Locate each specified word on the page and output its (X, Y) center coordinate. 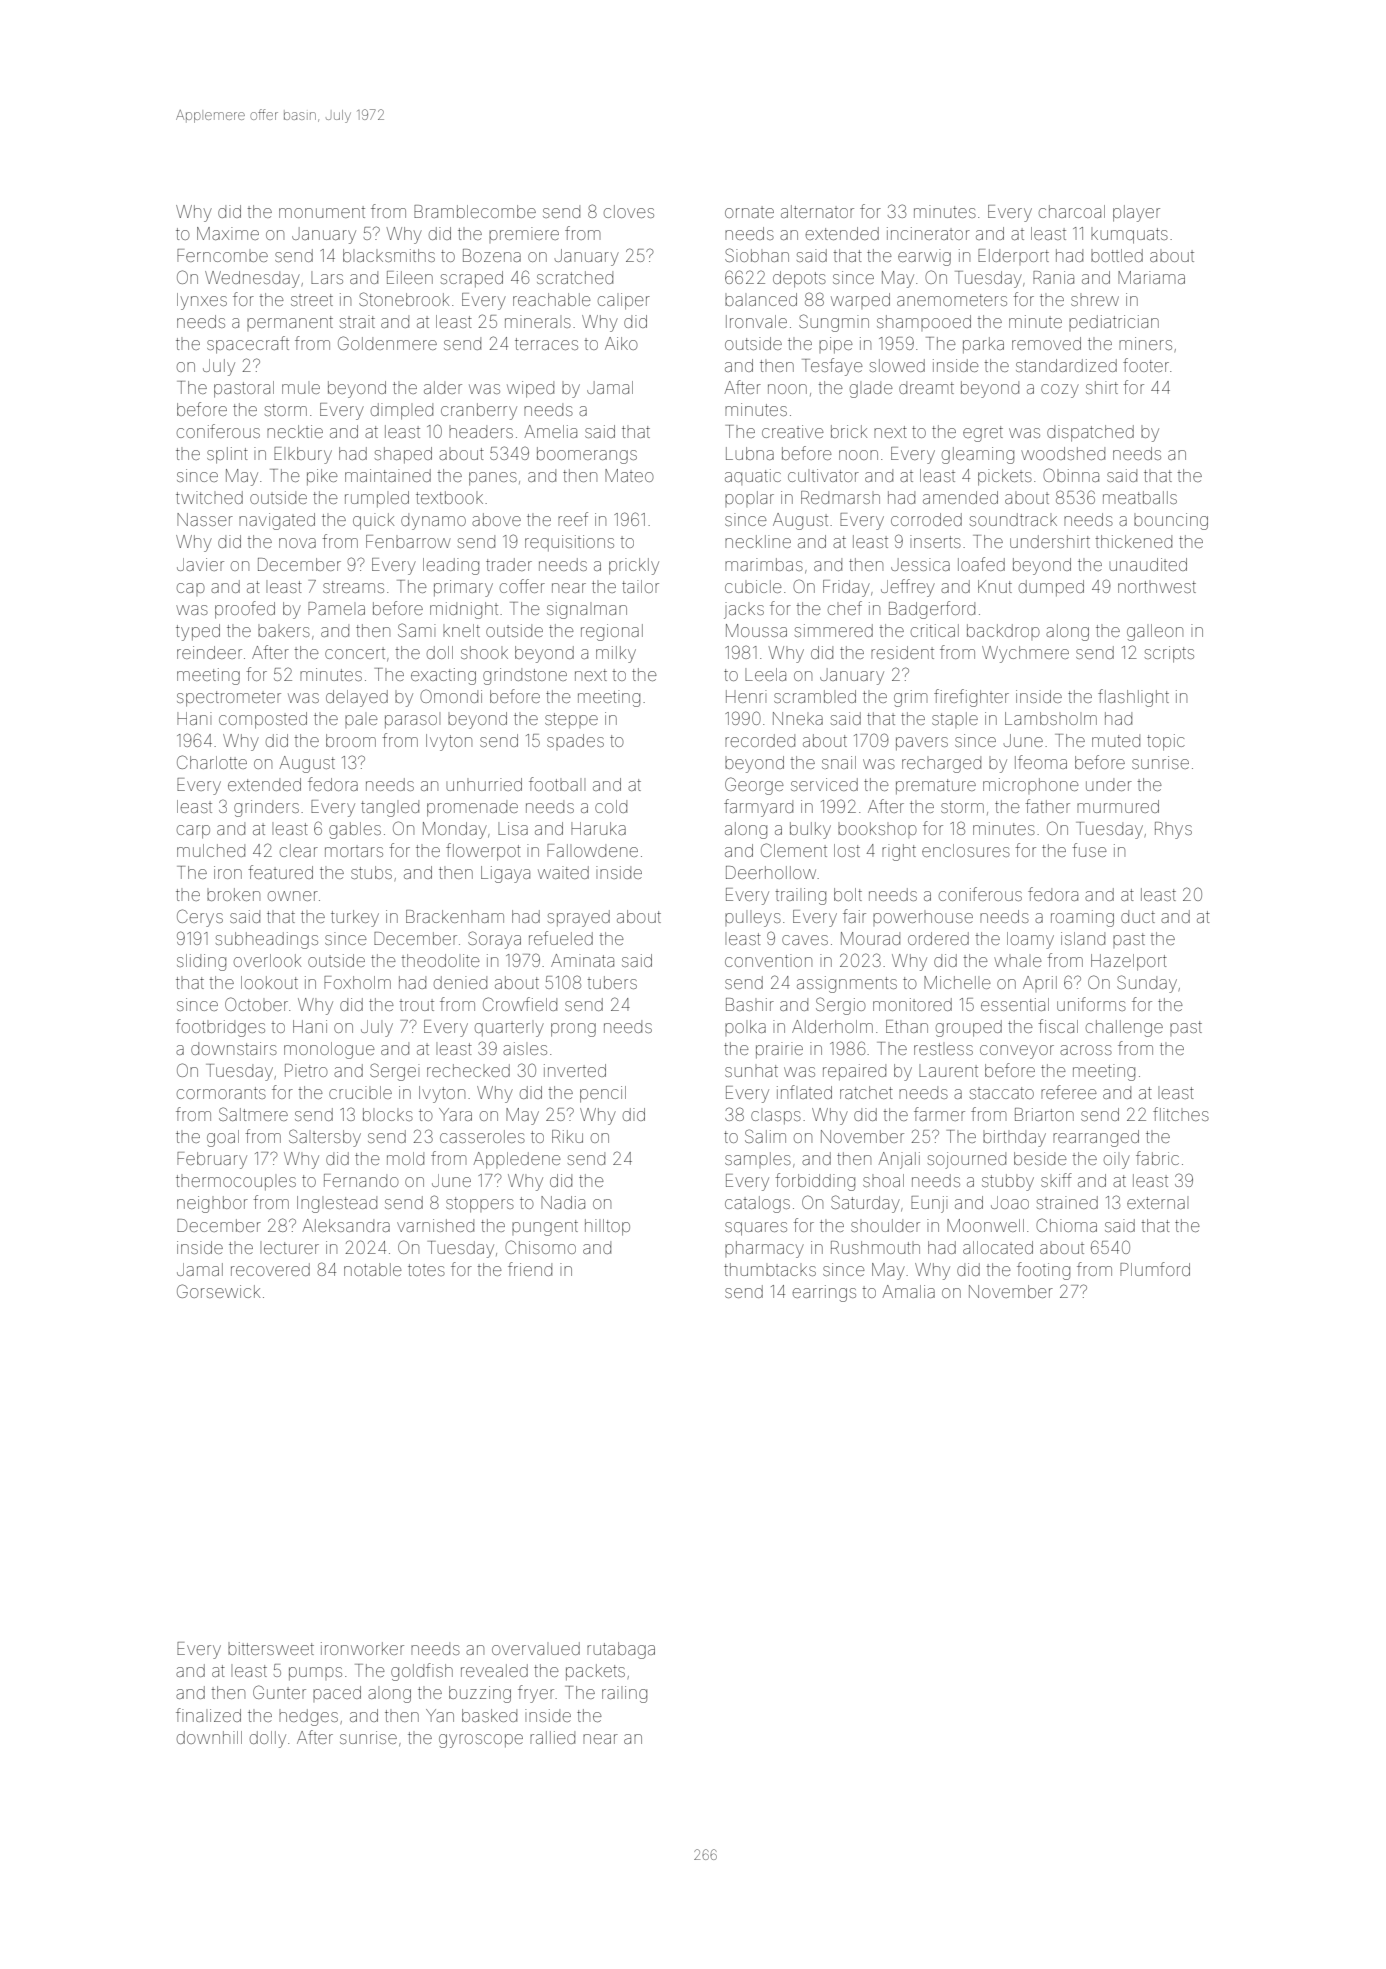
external (1156, 1203)
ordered (938, 938)
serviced (824, 784)
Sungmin (834, 323)
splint (227, 455)
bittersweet (271, 1648)
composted (263, 720)
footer (1146, 365)
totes (426, 1270)
